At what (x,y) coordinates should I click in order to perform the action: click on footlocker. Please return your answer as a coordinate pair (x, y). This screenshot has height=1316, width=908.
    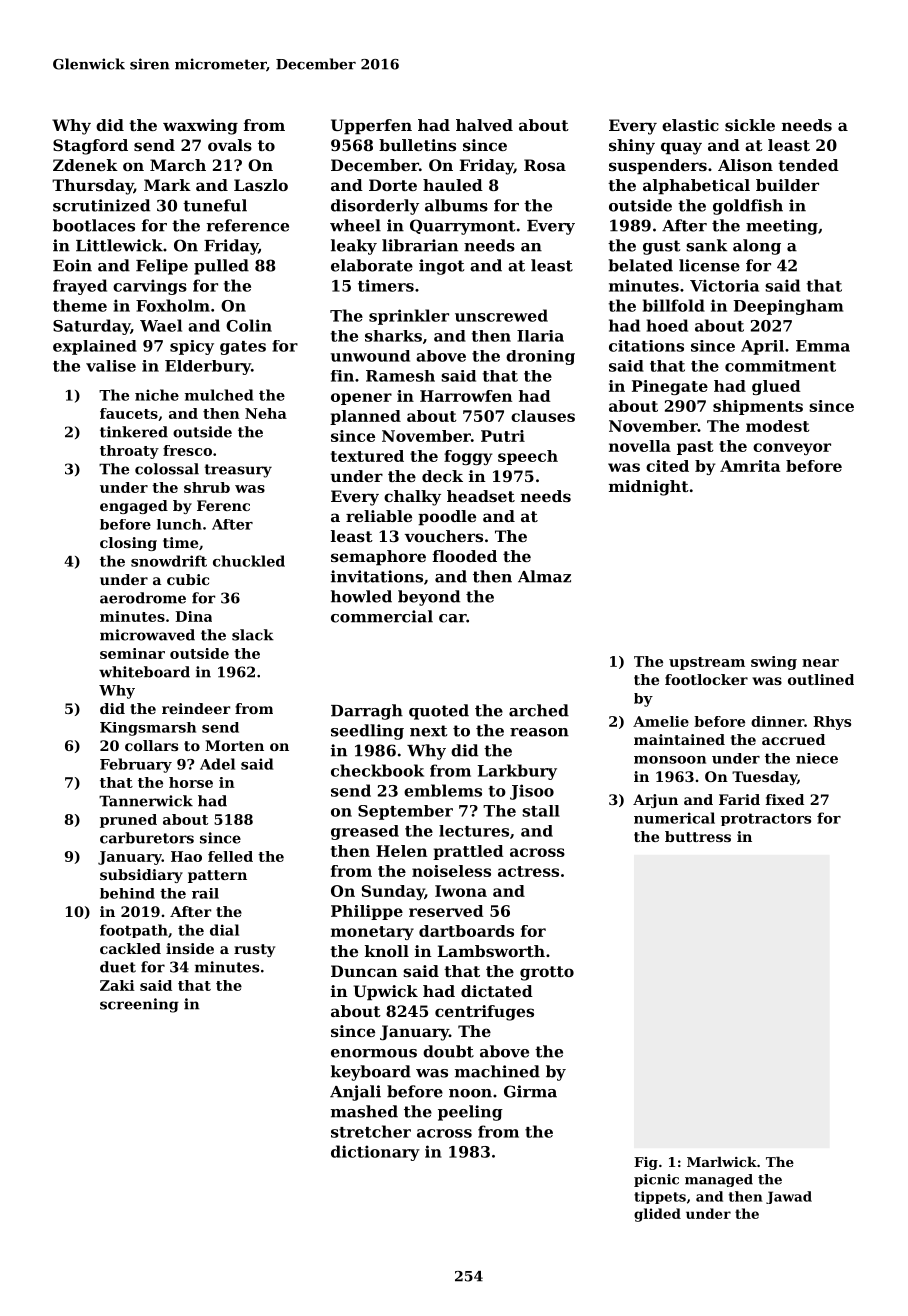
    Looking at the image, I should click on (706, 679).
